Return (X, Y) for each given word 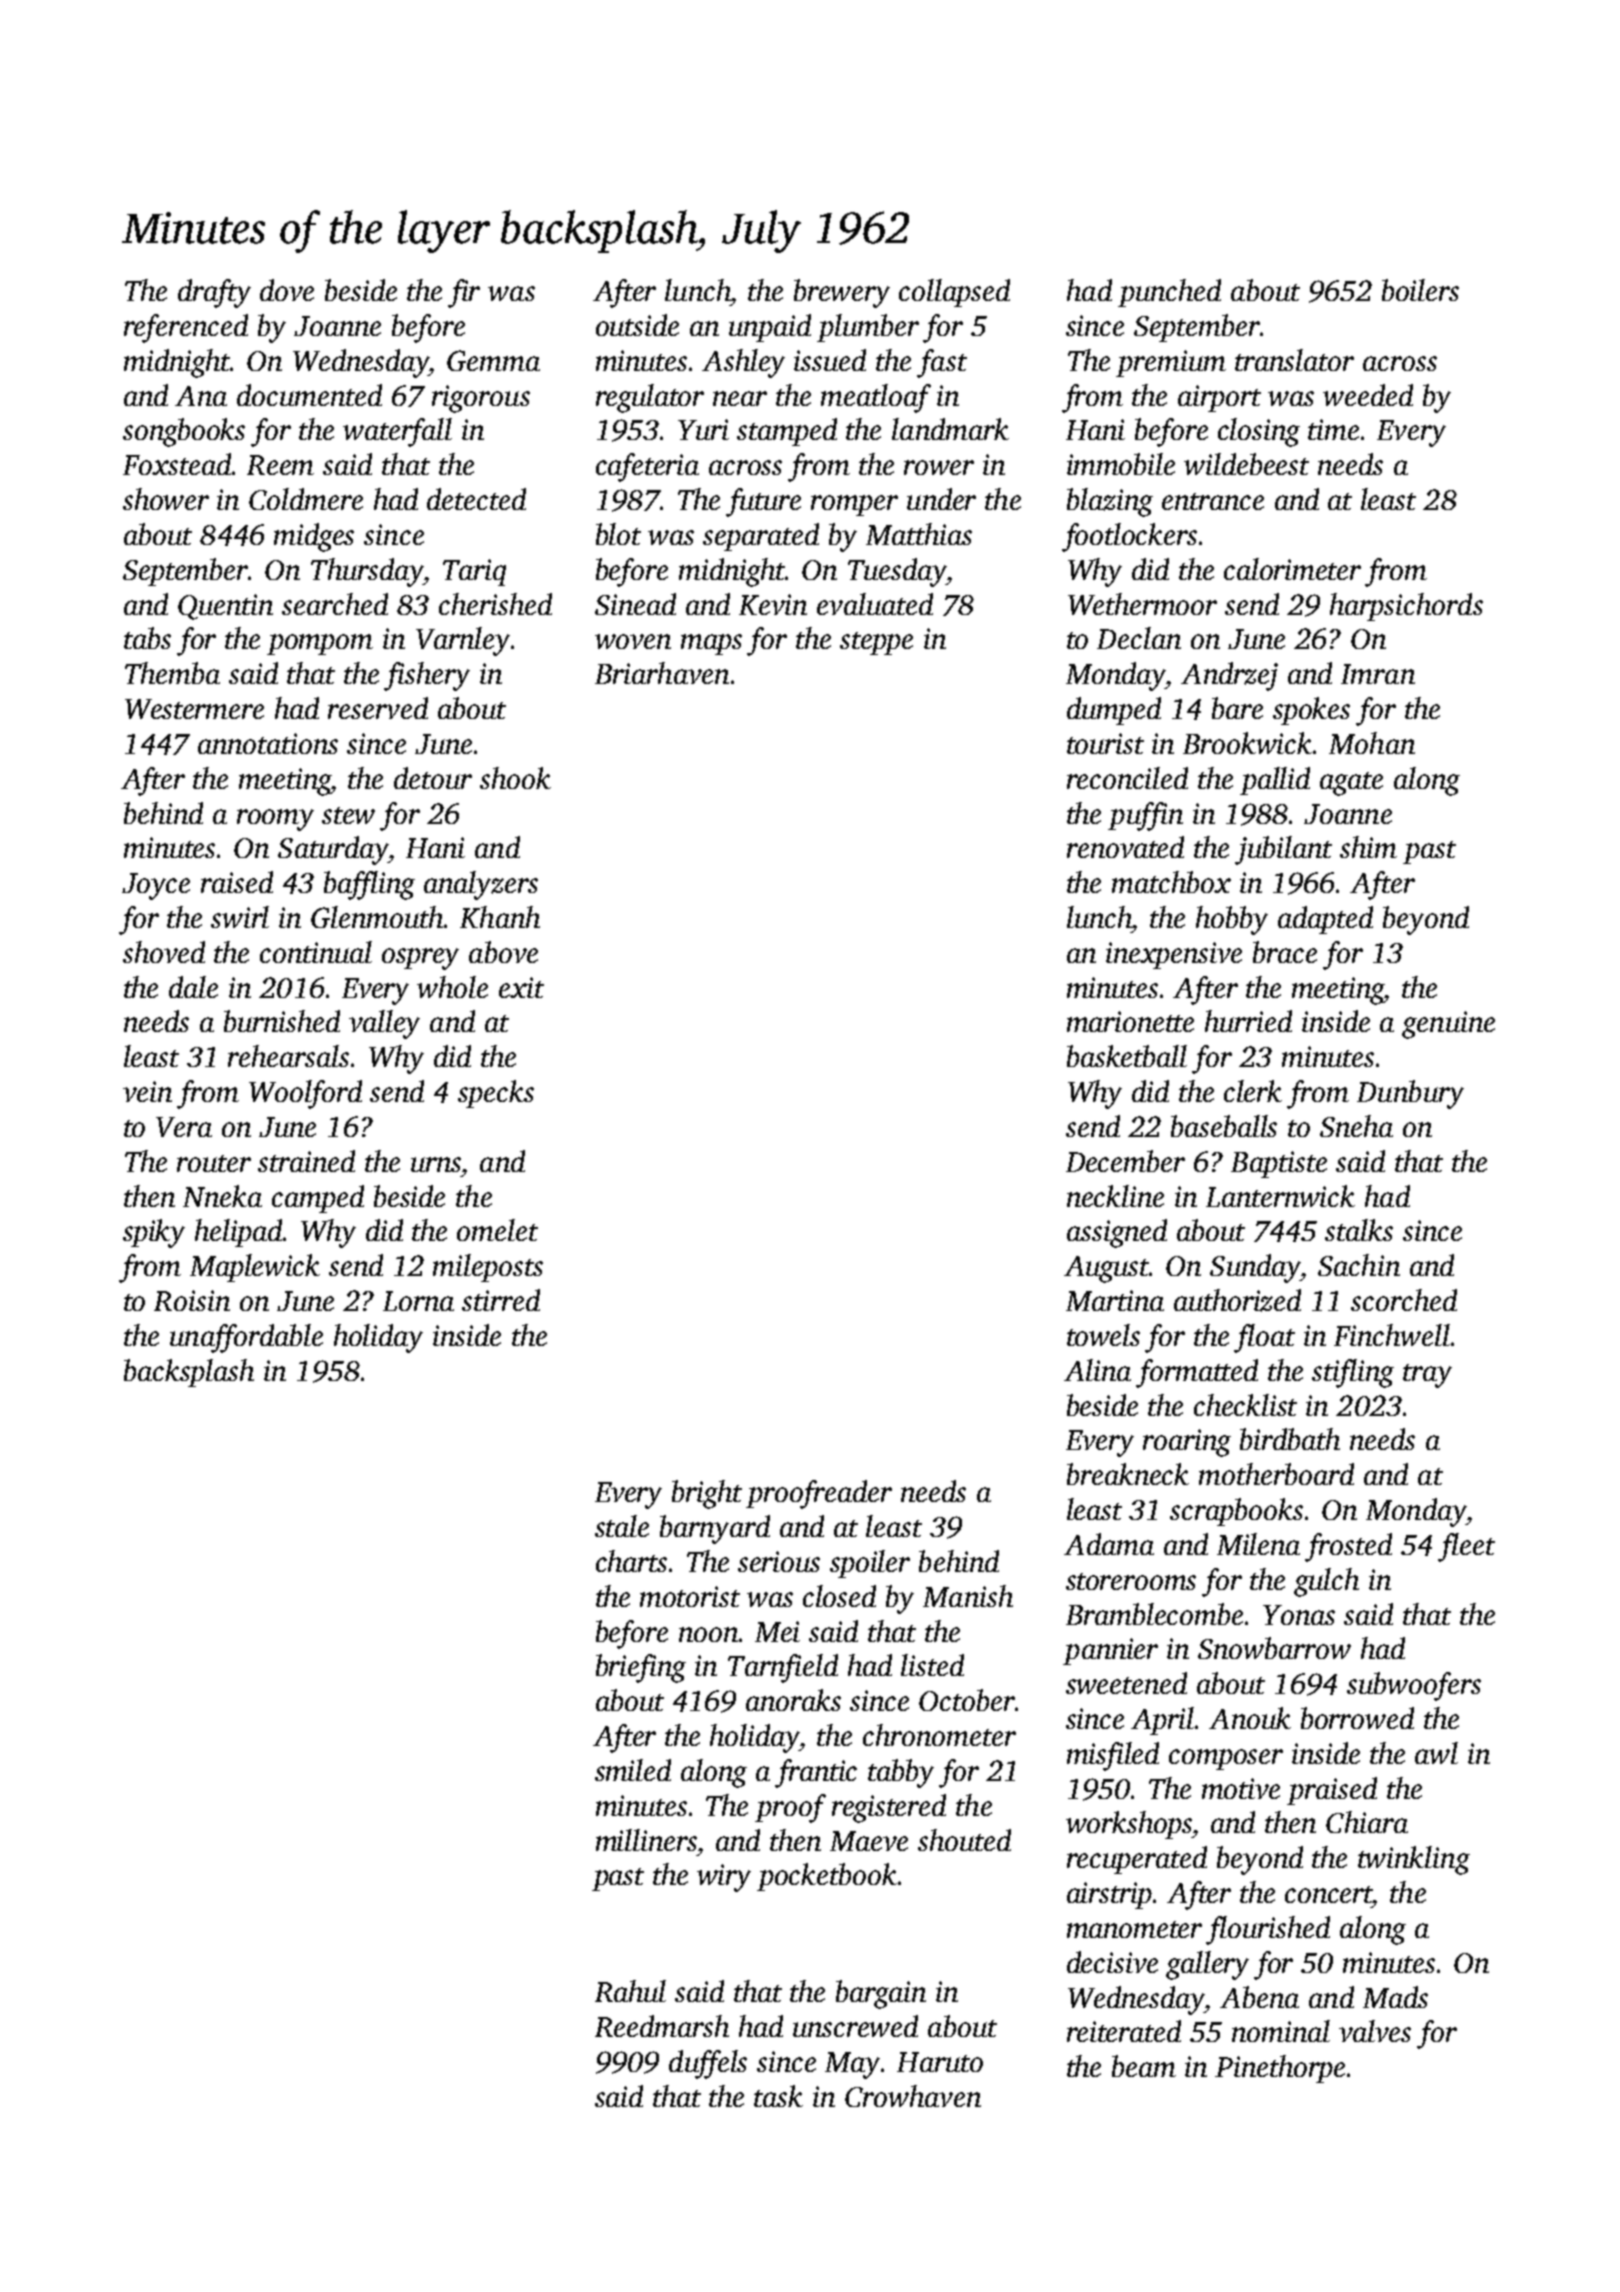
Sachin (1359, 1265)
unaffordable (246, 1338)
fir (464, 293)
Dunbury (1410, 1094)
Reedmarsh (662, 2026)
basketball (1127, 1056)
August (1107, 1269)
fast (942, 363)
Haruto (940, 2062)
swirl (240, 917)
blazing (1110, 502)
